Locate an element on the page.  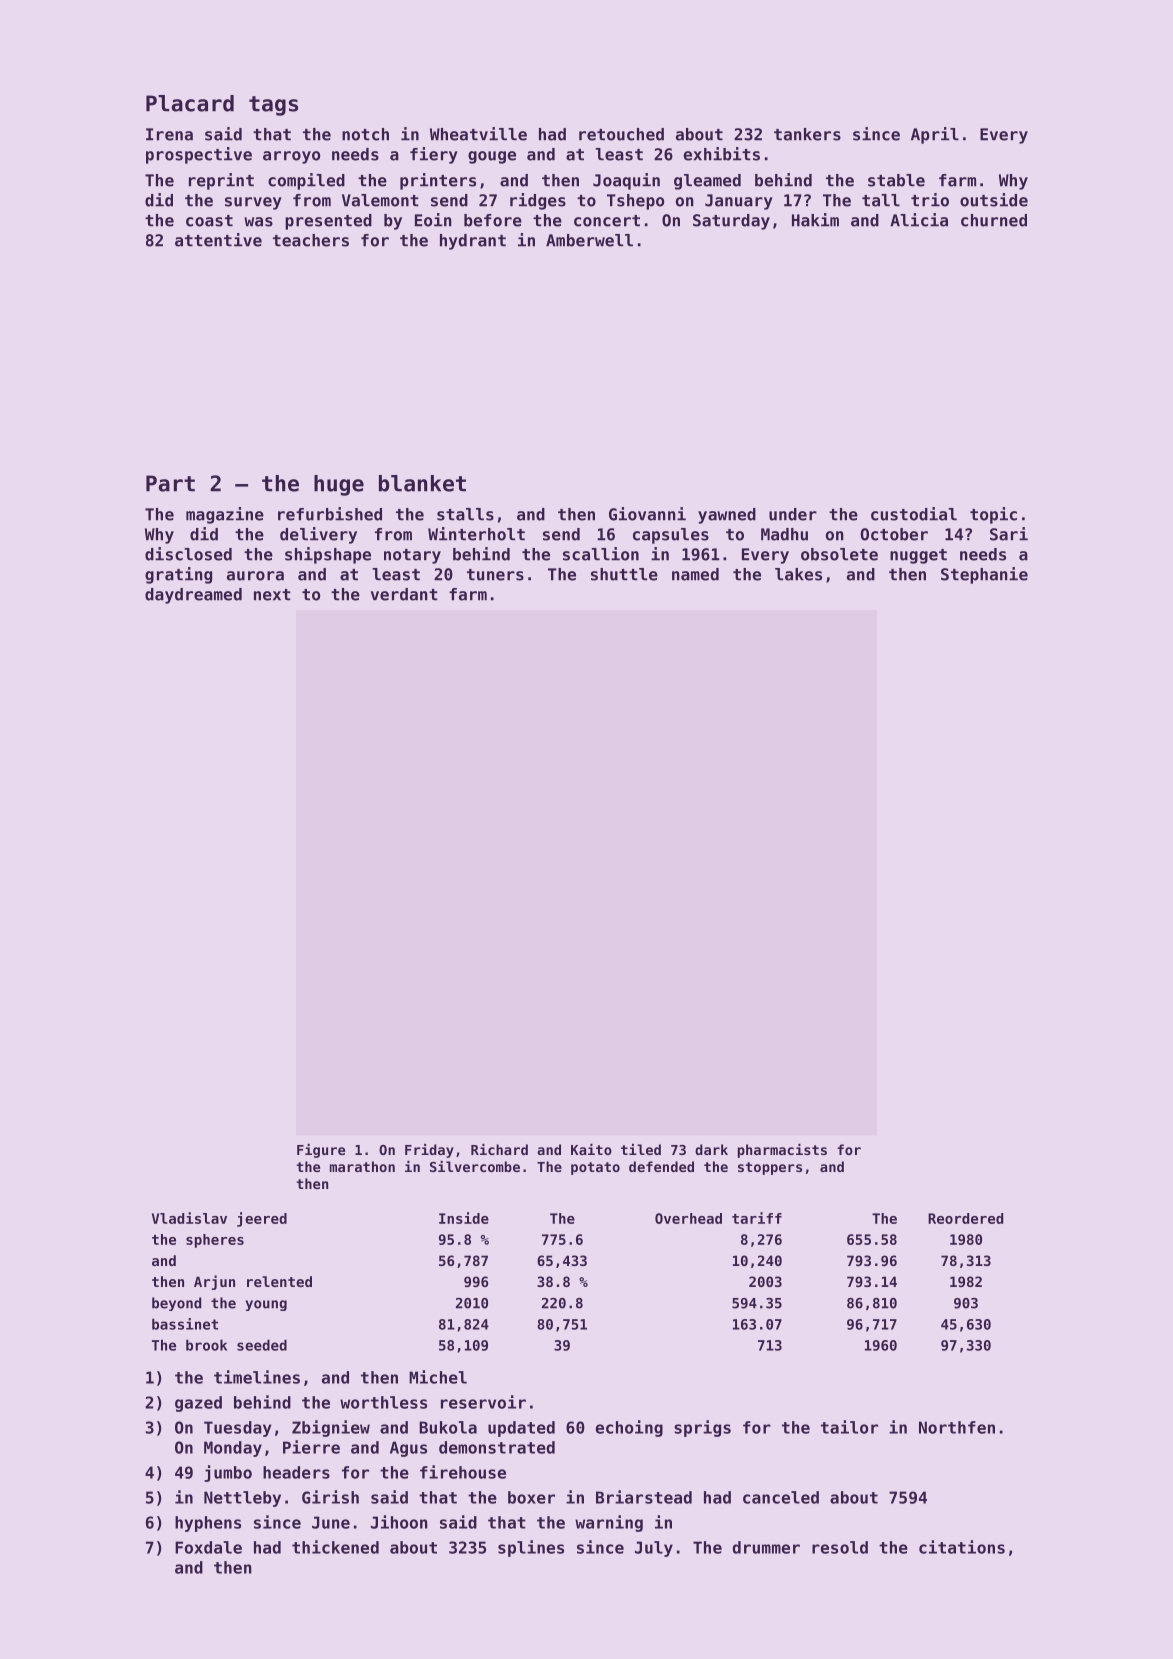
Reordered is located at coordinates (965, 1218).
